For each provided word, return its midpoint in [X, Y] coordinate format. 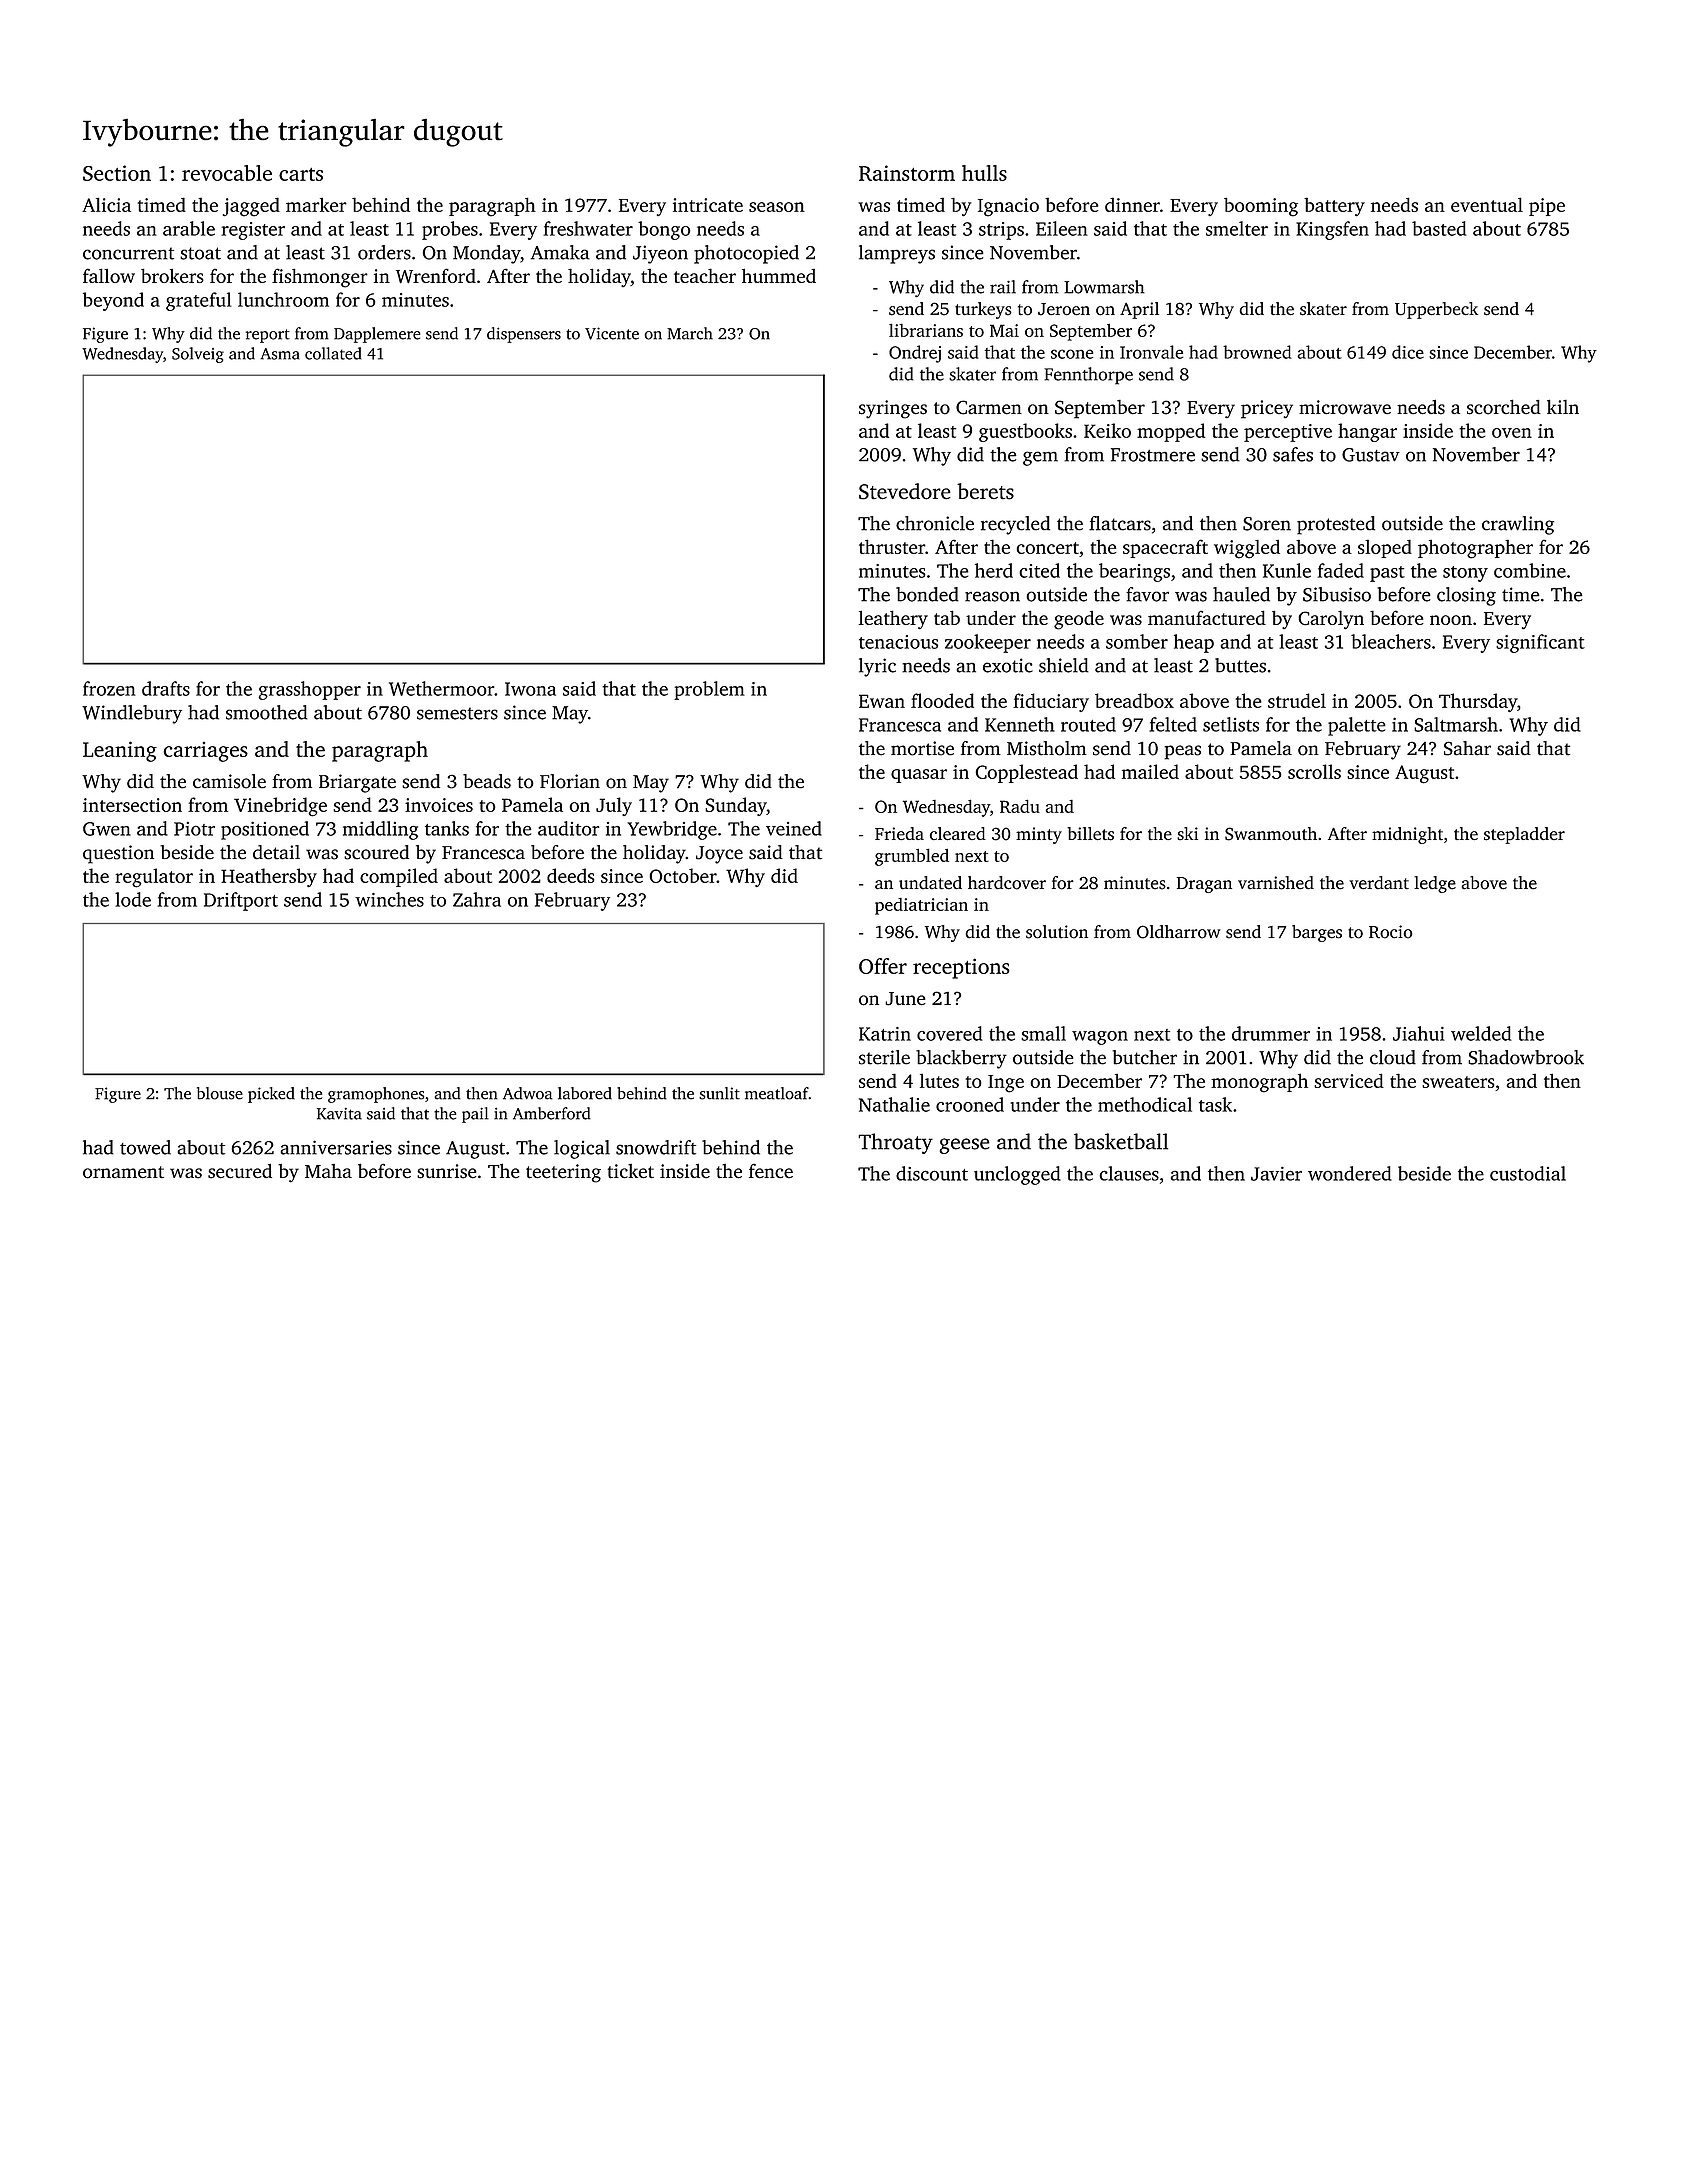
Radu [1020, 806]
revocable [227, 173]
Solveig [198, 355]
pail [475, 1115]
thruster [892, 546]
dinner [1132, 204]
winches [389, 899]
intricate [708, 205]
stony [1465, 574]
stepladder [1524, 835]
